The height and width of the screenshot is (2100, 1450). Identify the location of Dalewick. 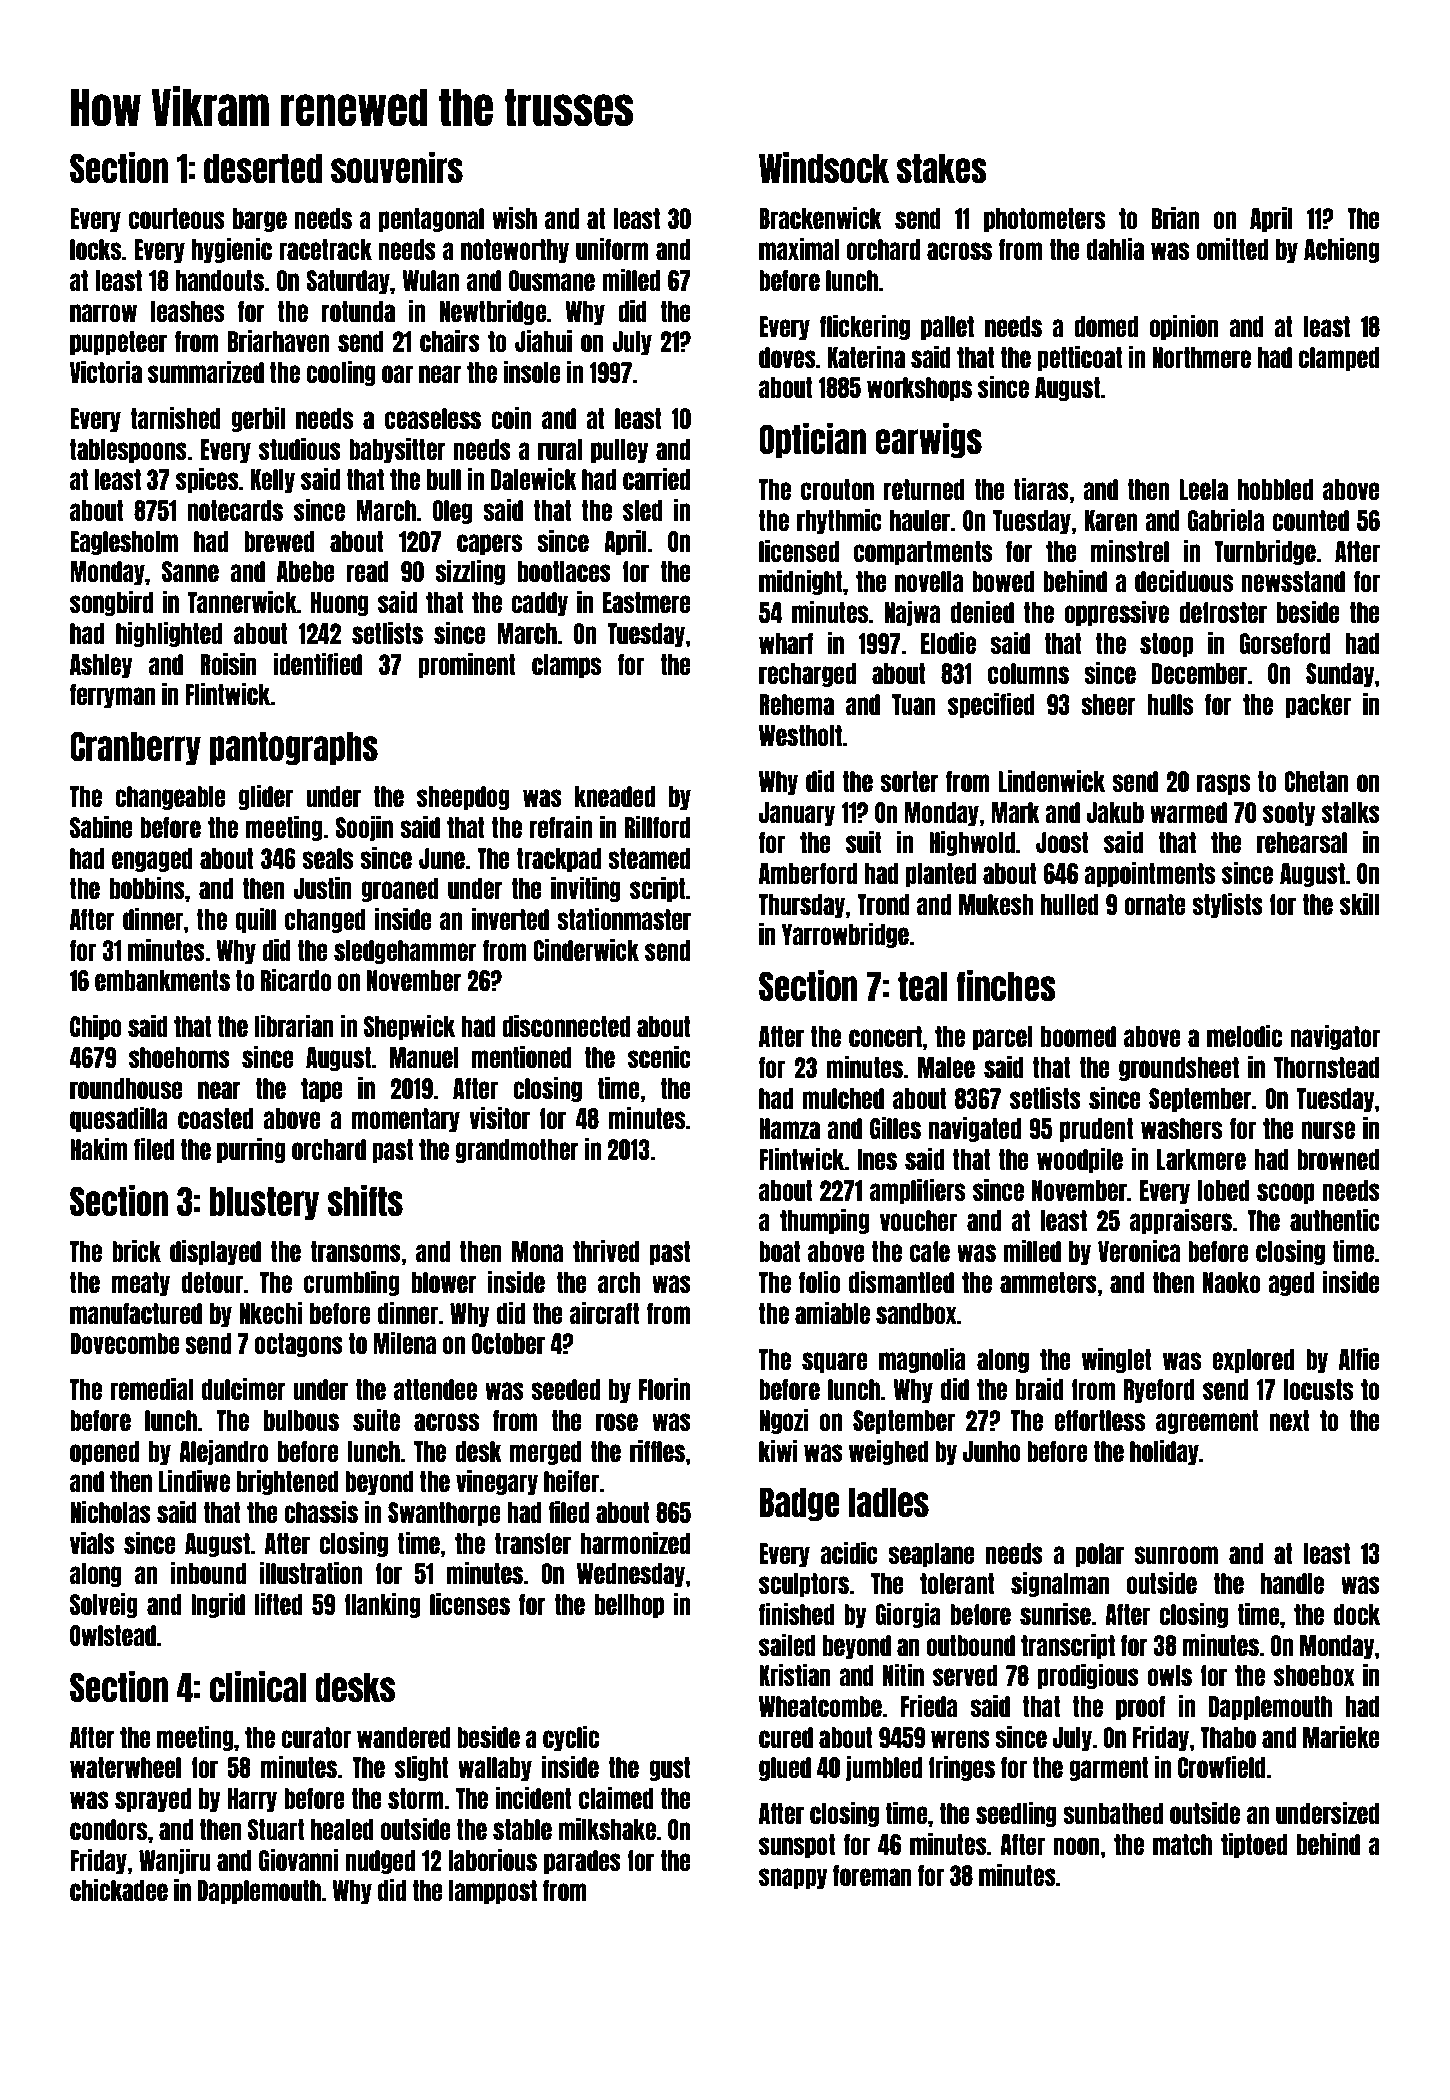
(534, 479).
